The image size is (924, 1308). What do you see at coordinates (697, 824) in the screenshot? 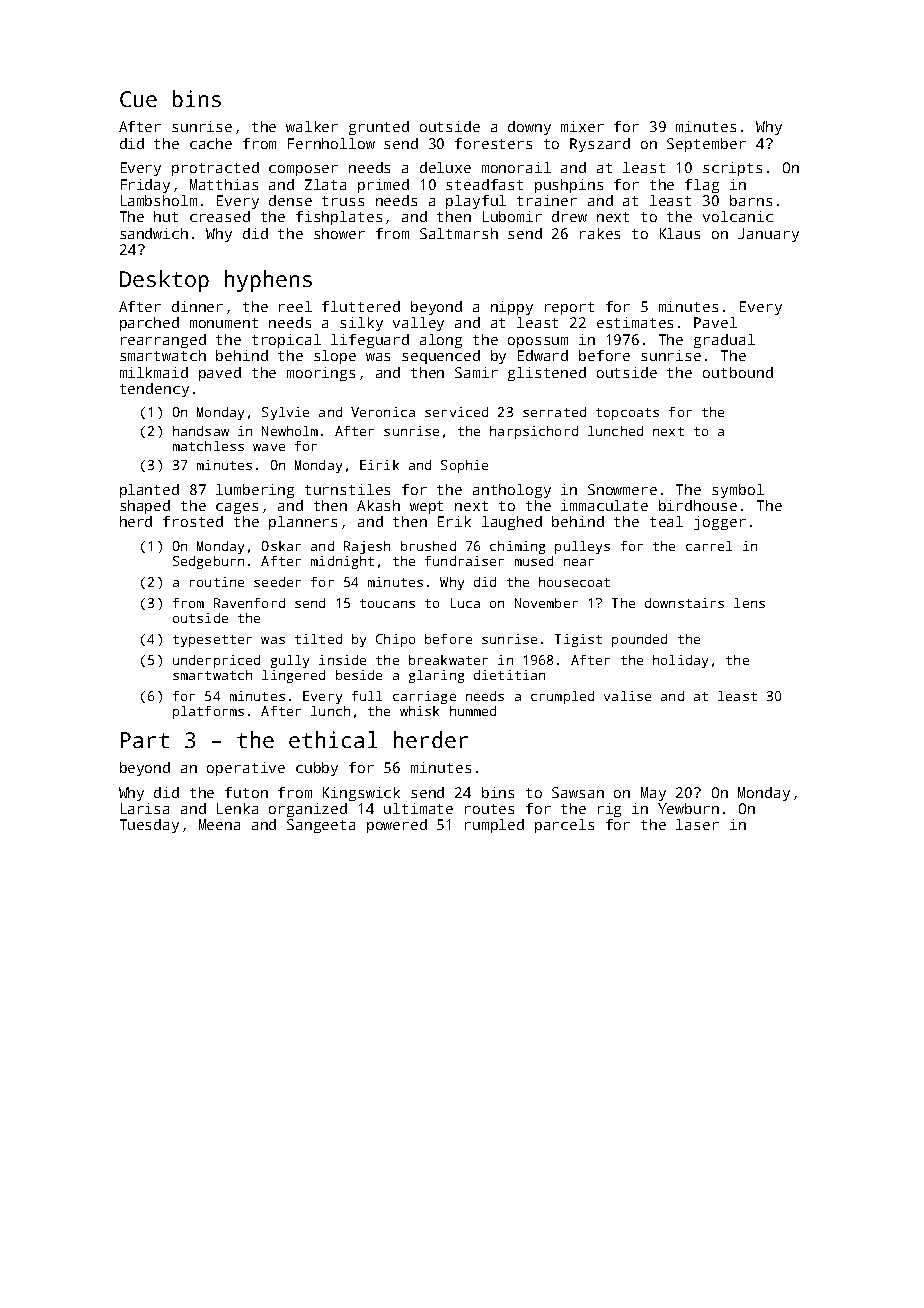
I see `laser` at bounding box center [697, 824].
